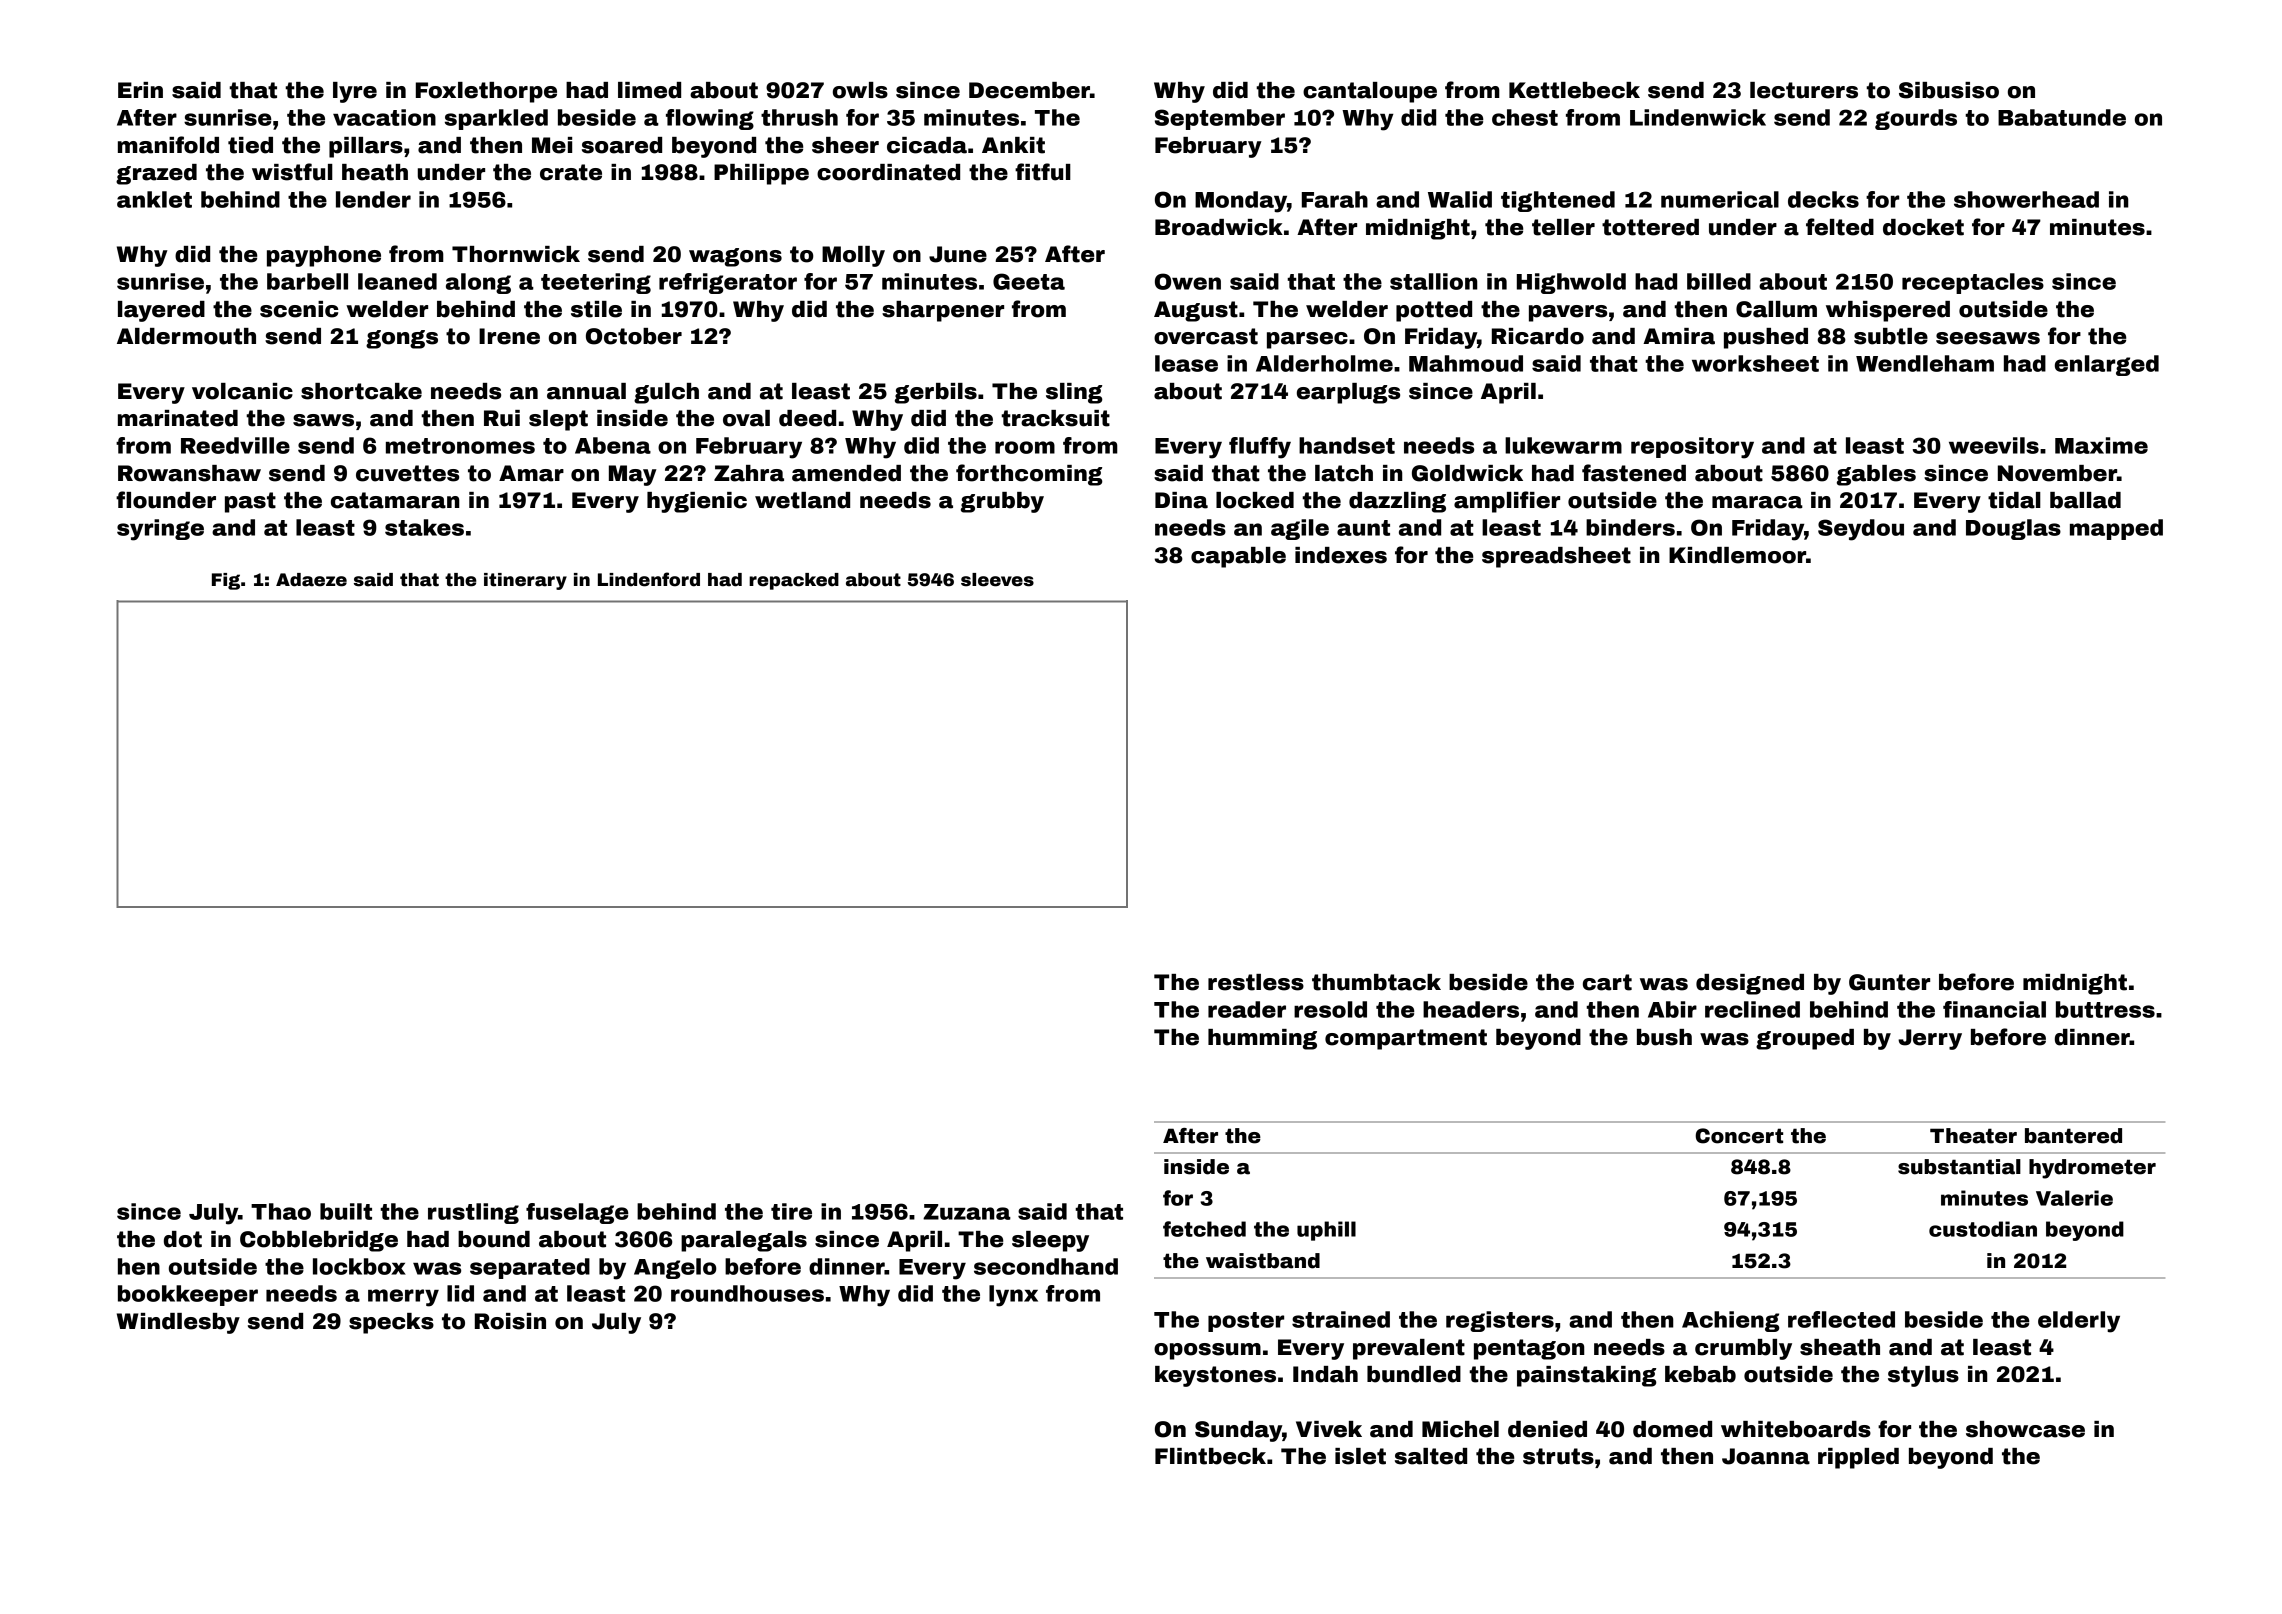  I want to click on cart, so click(1607, 982).
